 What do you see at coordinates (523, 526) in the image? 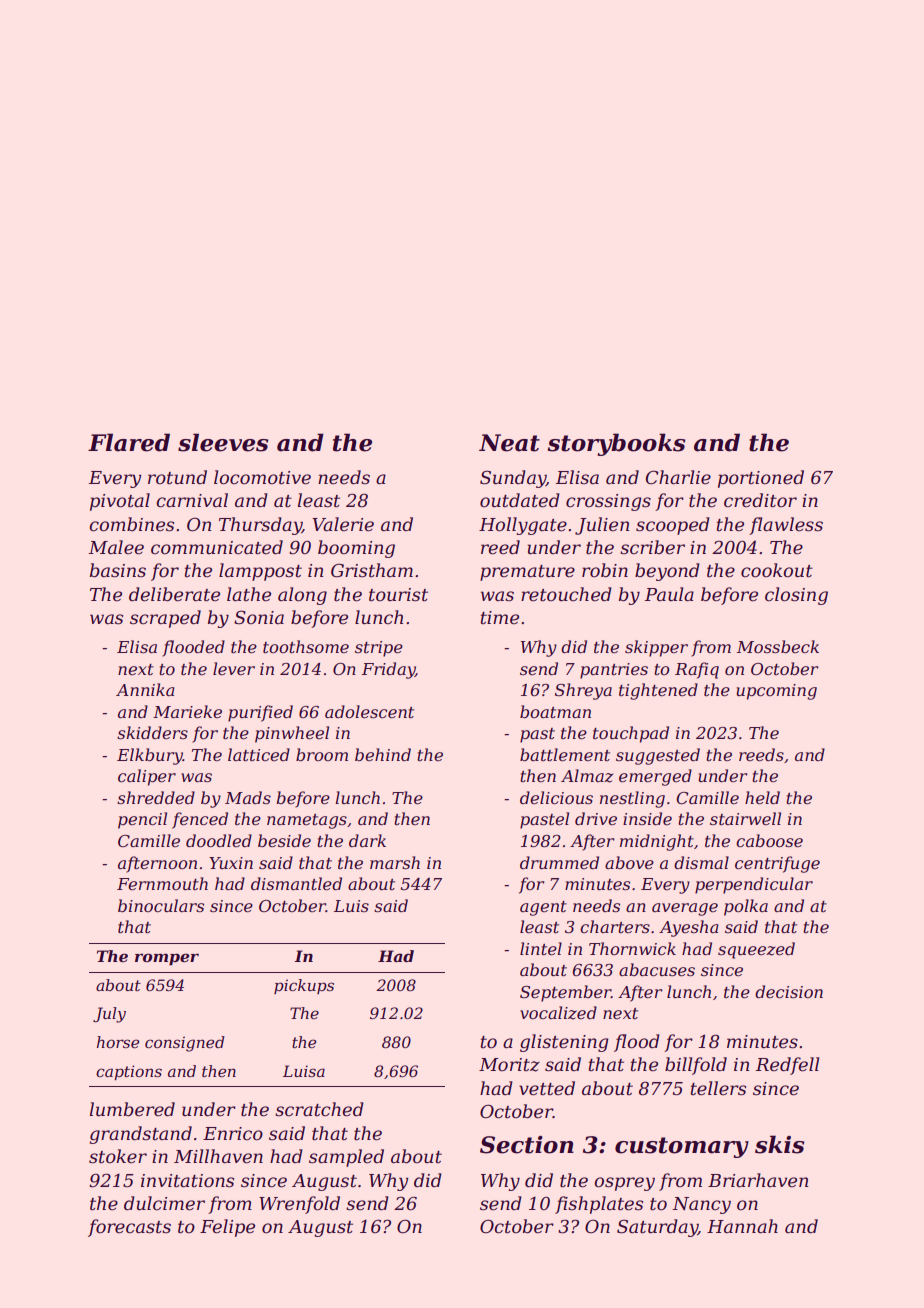
I see `Hollygate` at bounding box center [523, 526].
